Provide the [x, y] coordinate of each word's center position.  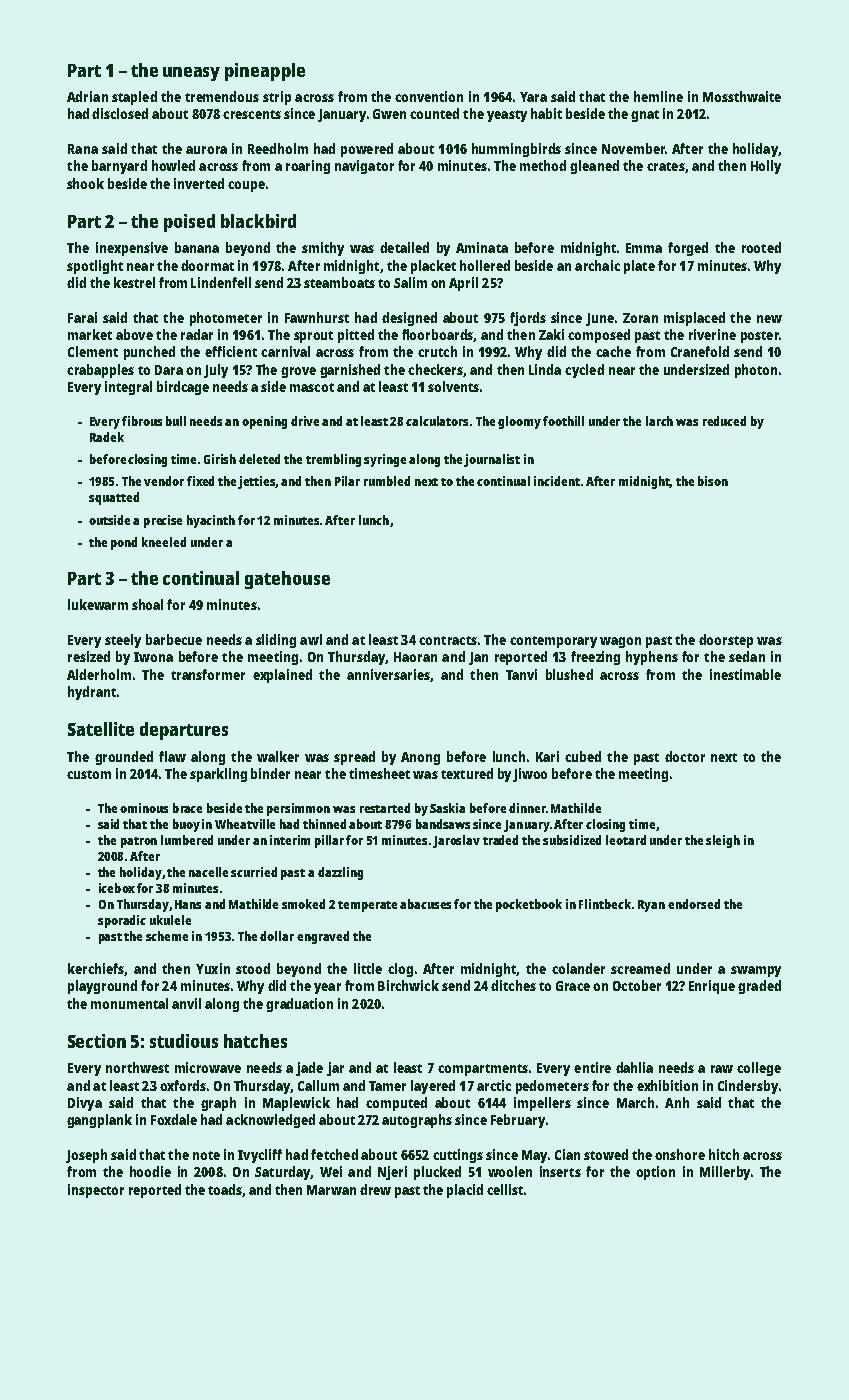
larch [659, 421]
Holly [766, 167]
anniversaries [388, 674]
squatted [114, 498]
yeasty [507, 116]
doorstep [726, 641]
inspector [96, 1191]
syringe [385, 460]
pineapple [265, 72]
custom [89, 774]
